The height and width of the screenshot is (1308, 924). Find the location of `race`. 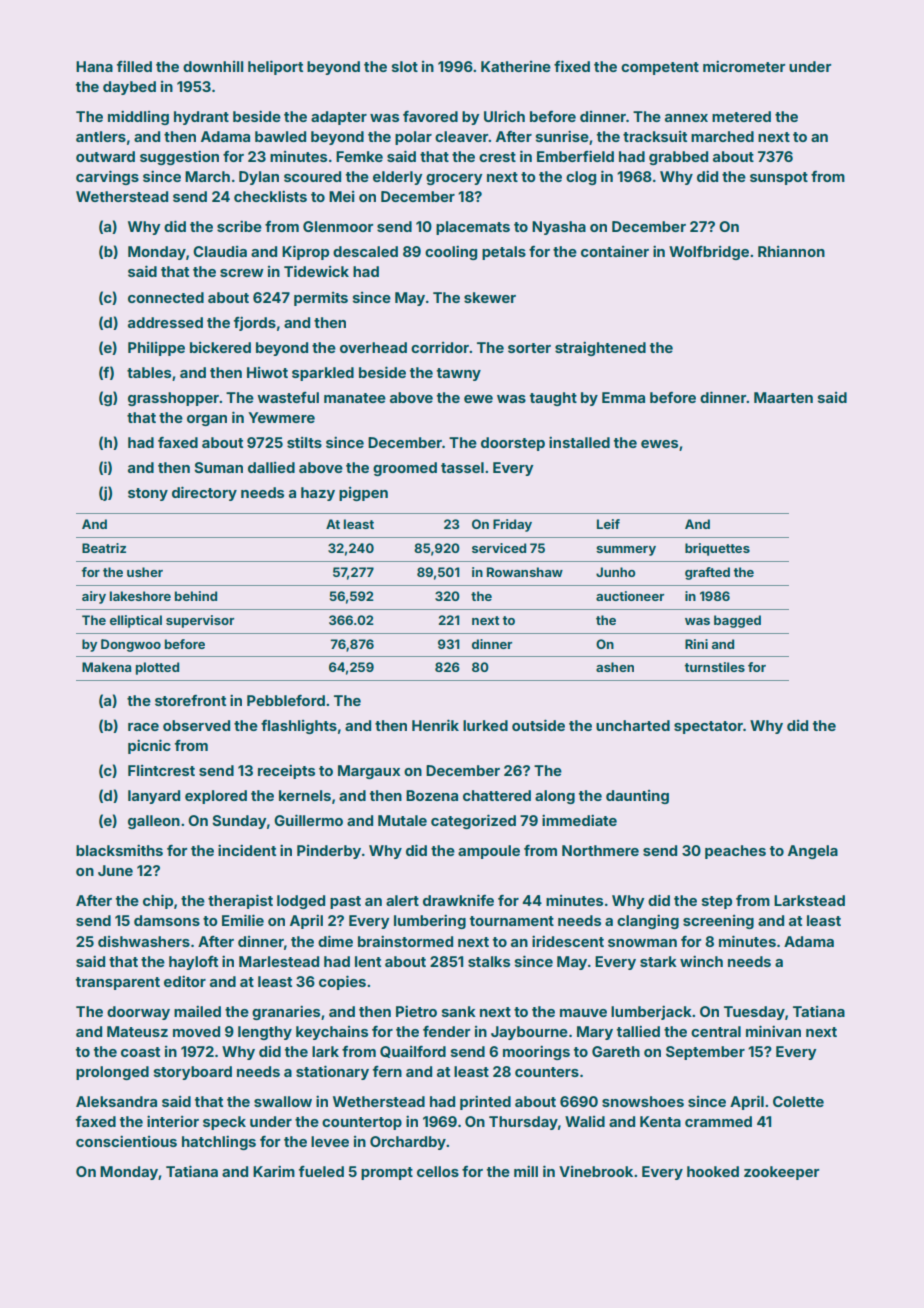

race is located at coordinates (143, 727).
